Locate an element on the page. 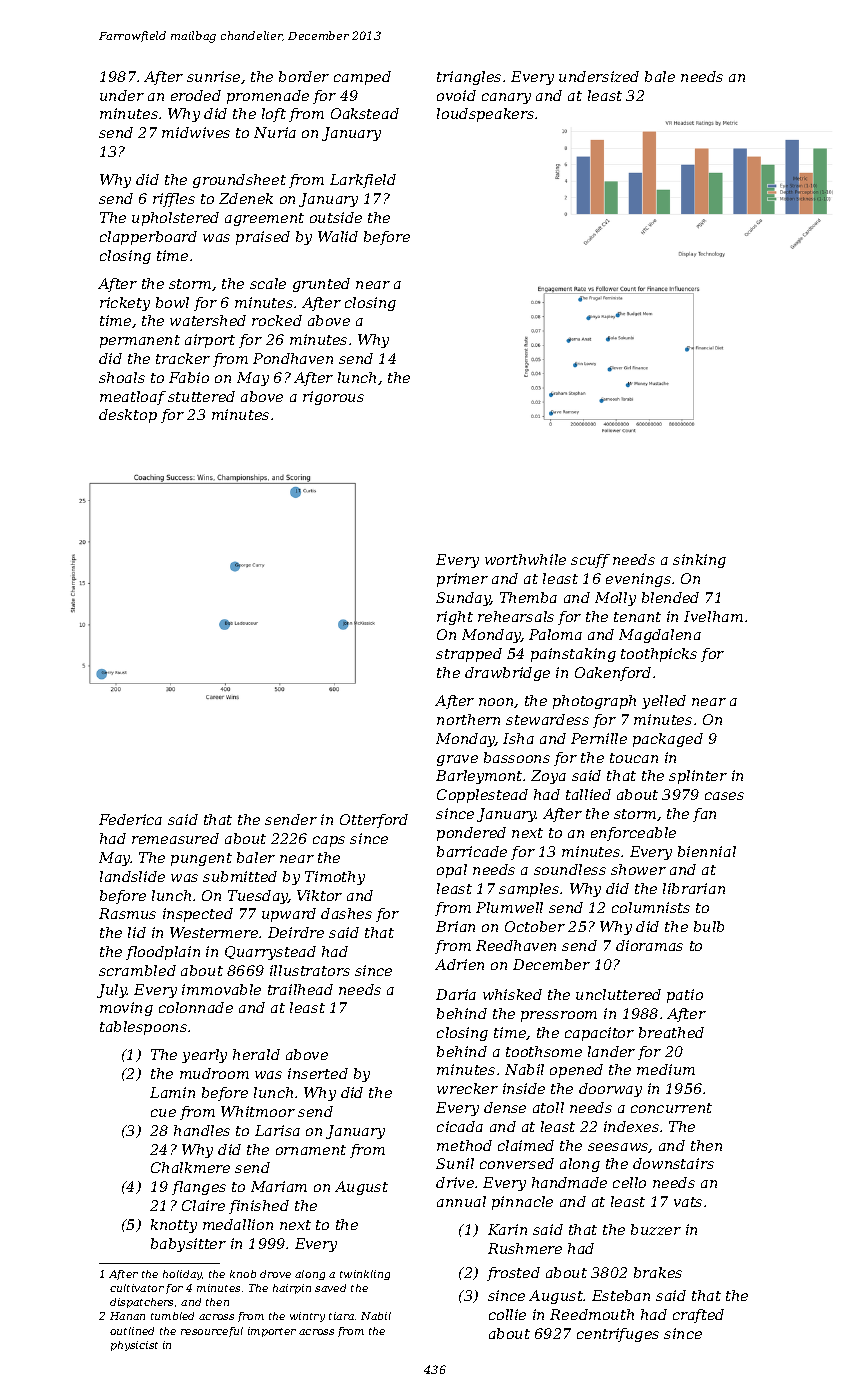  babysitter is located at coordinates (188, 1245).
